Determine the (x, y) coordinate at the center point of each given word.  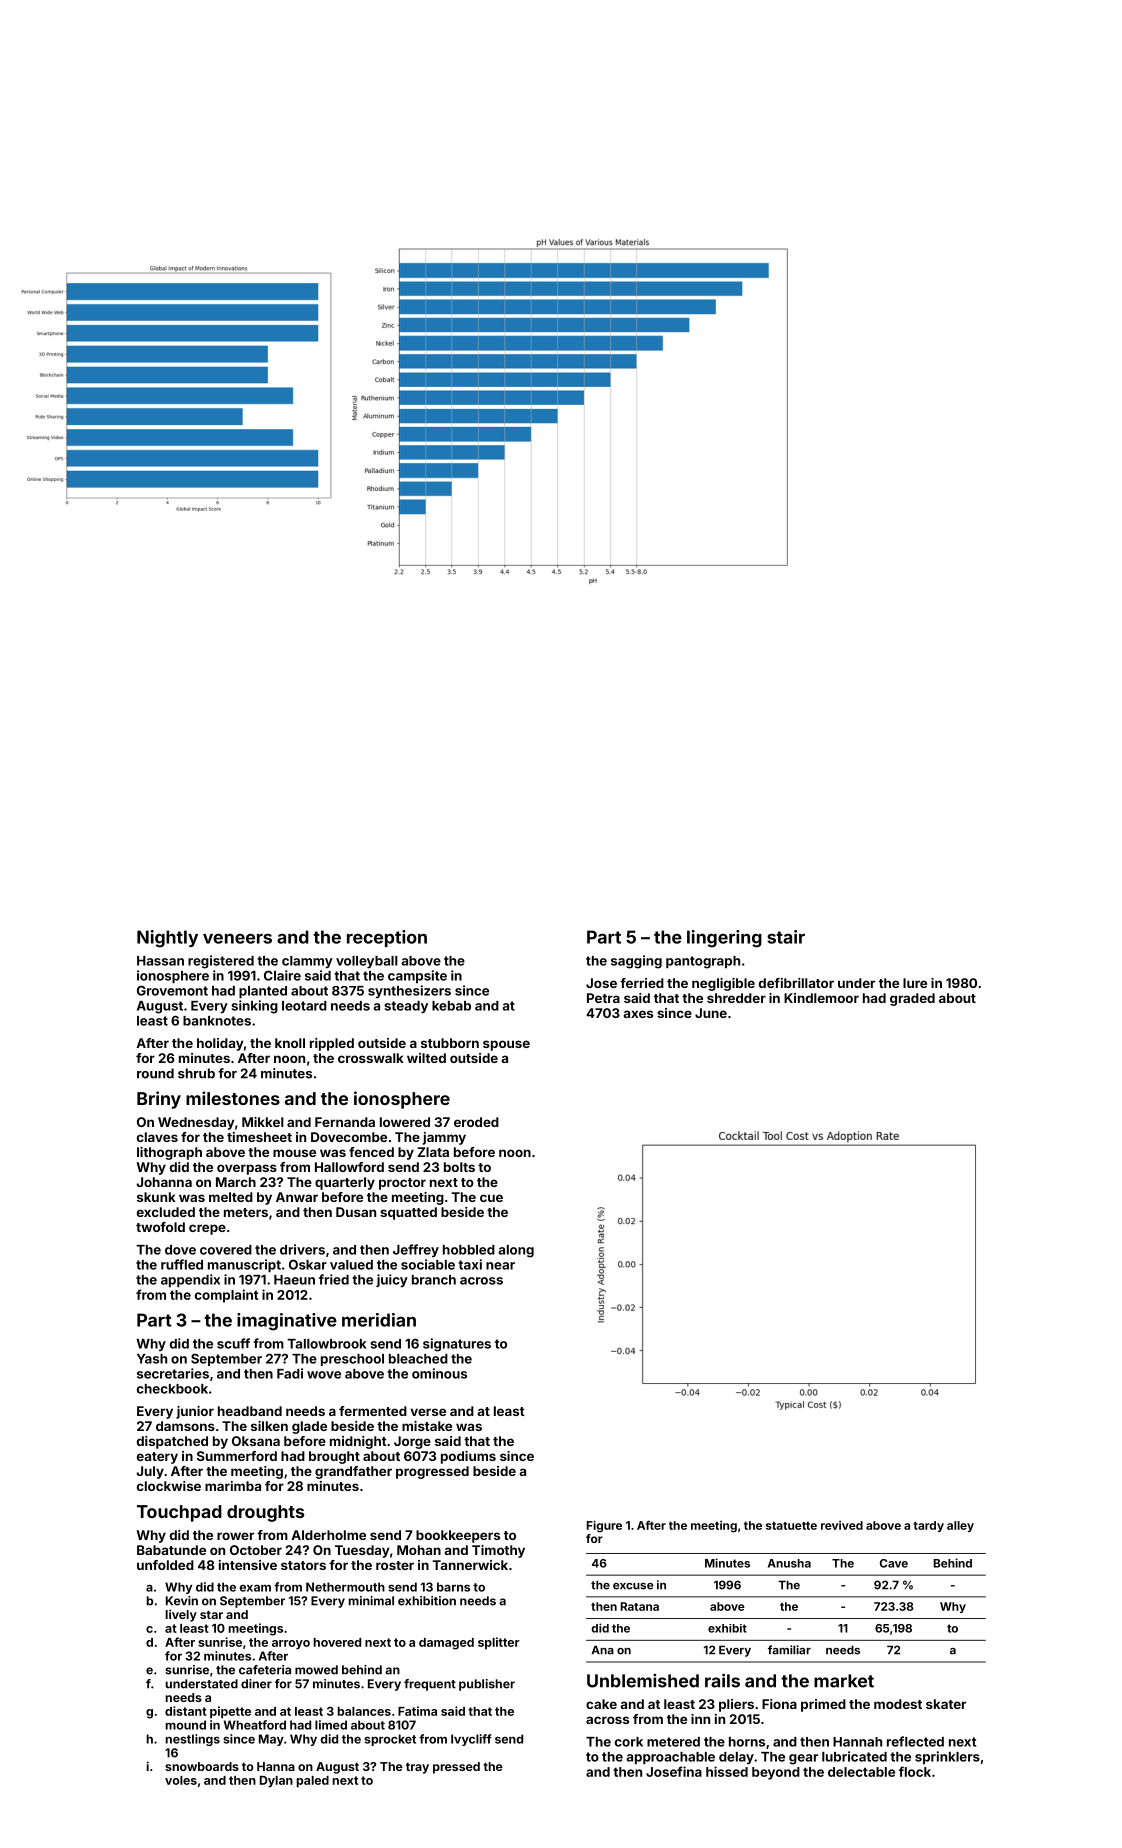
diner (256, 1684)
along (516, 1251)
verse (428, 1412)
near (500, 1266)
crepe (207, 1229)
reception (387, 938)
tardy (928, 1526)
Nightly (167, 939)
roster (395, 1565)
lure (915, 983)
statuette (791, 1525)
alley (960, 1526)
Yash (152, 1359)
